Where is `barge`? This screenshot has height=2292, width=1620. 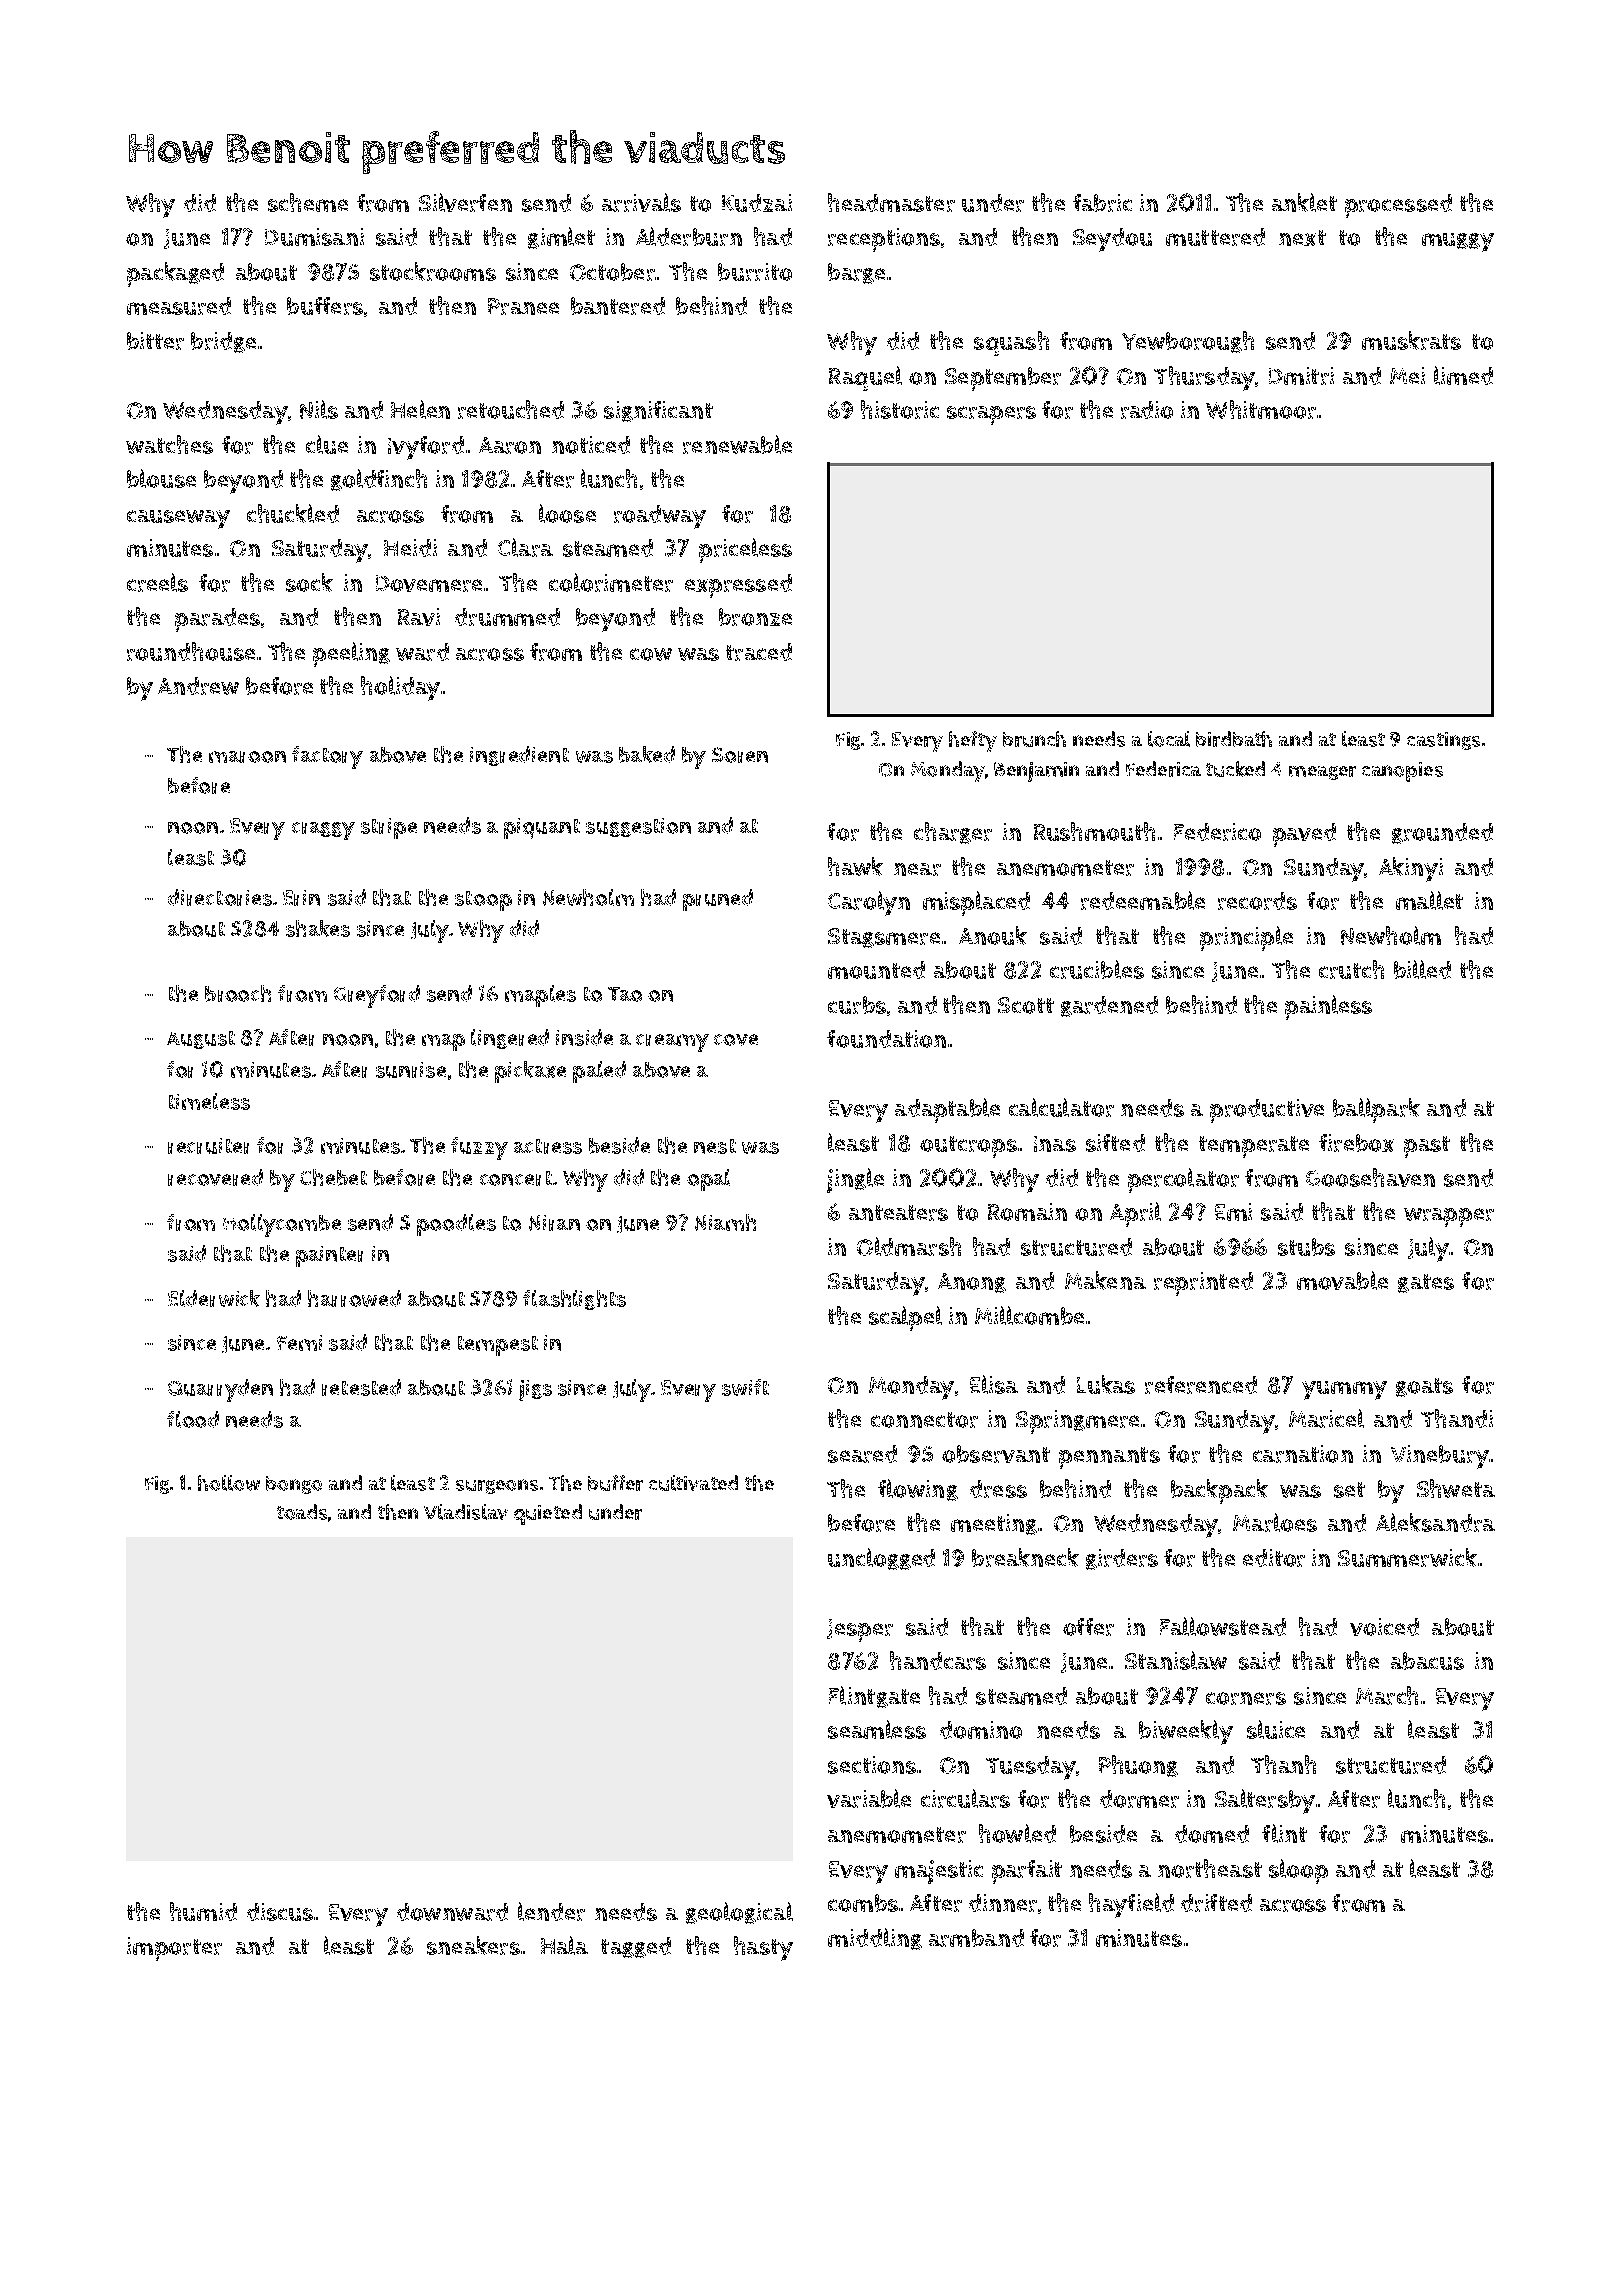 barge is located at coordinates (856, 273).
